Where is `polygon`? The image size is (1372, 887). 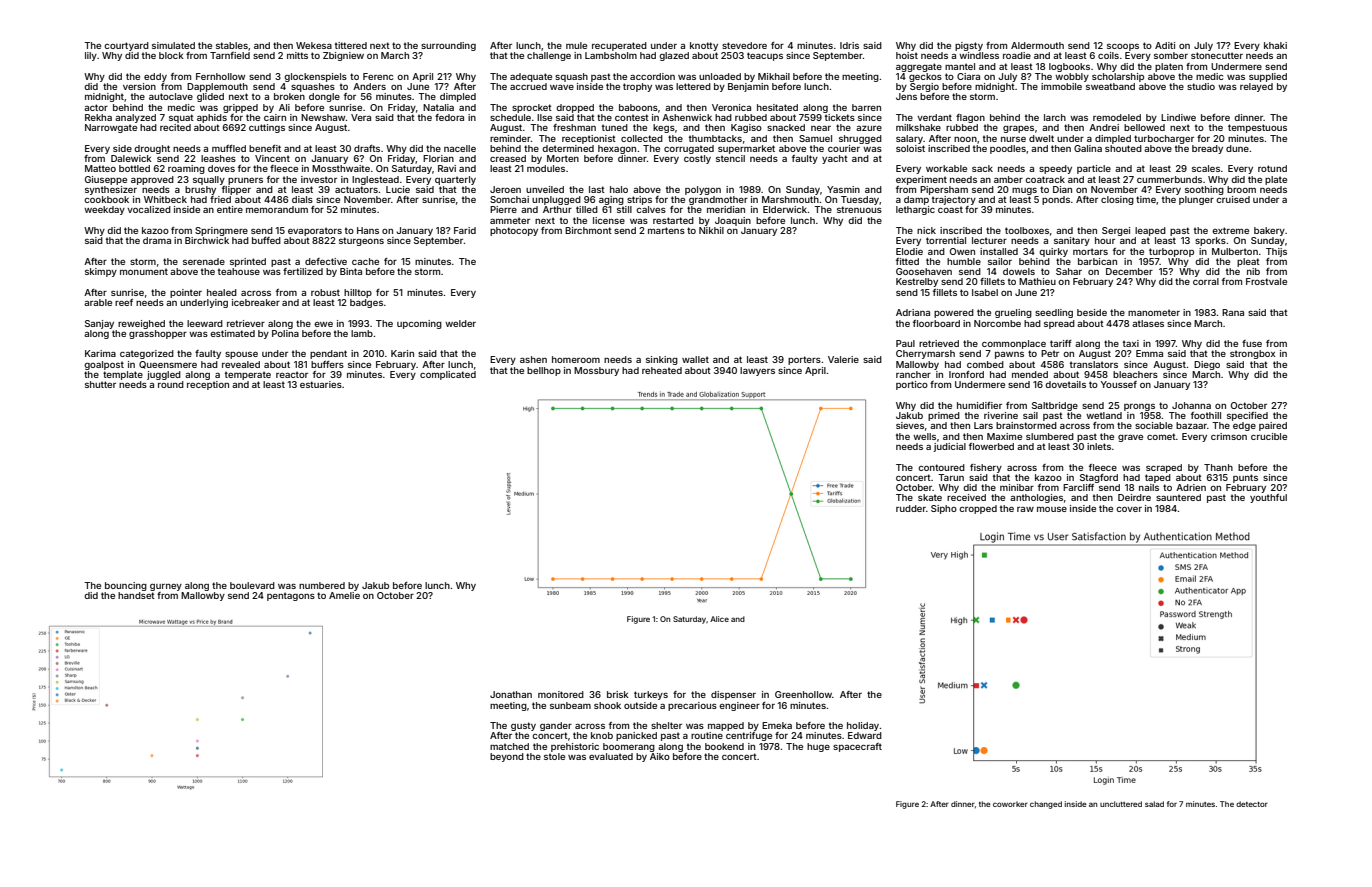
polygon is located at coordinates (703, 190).
